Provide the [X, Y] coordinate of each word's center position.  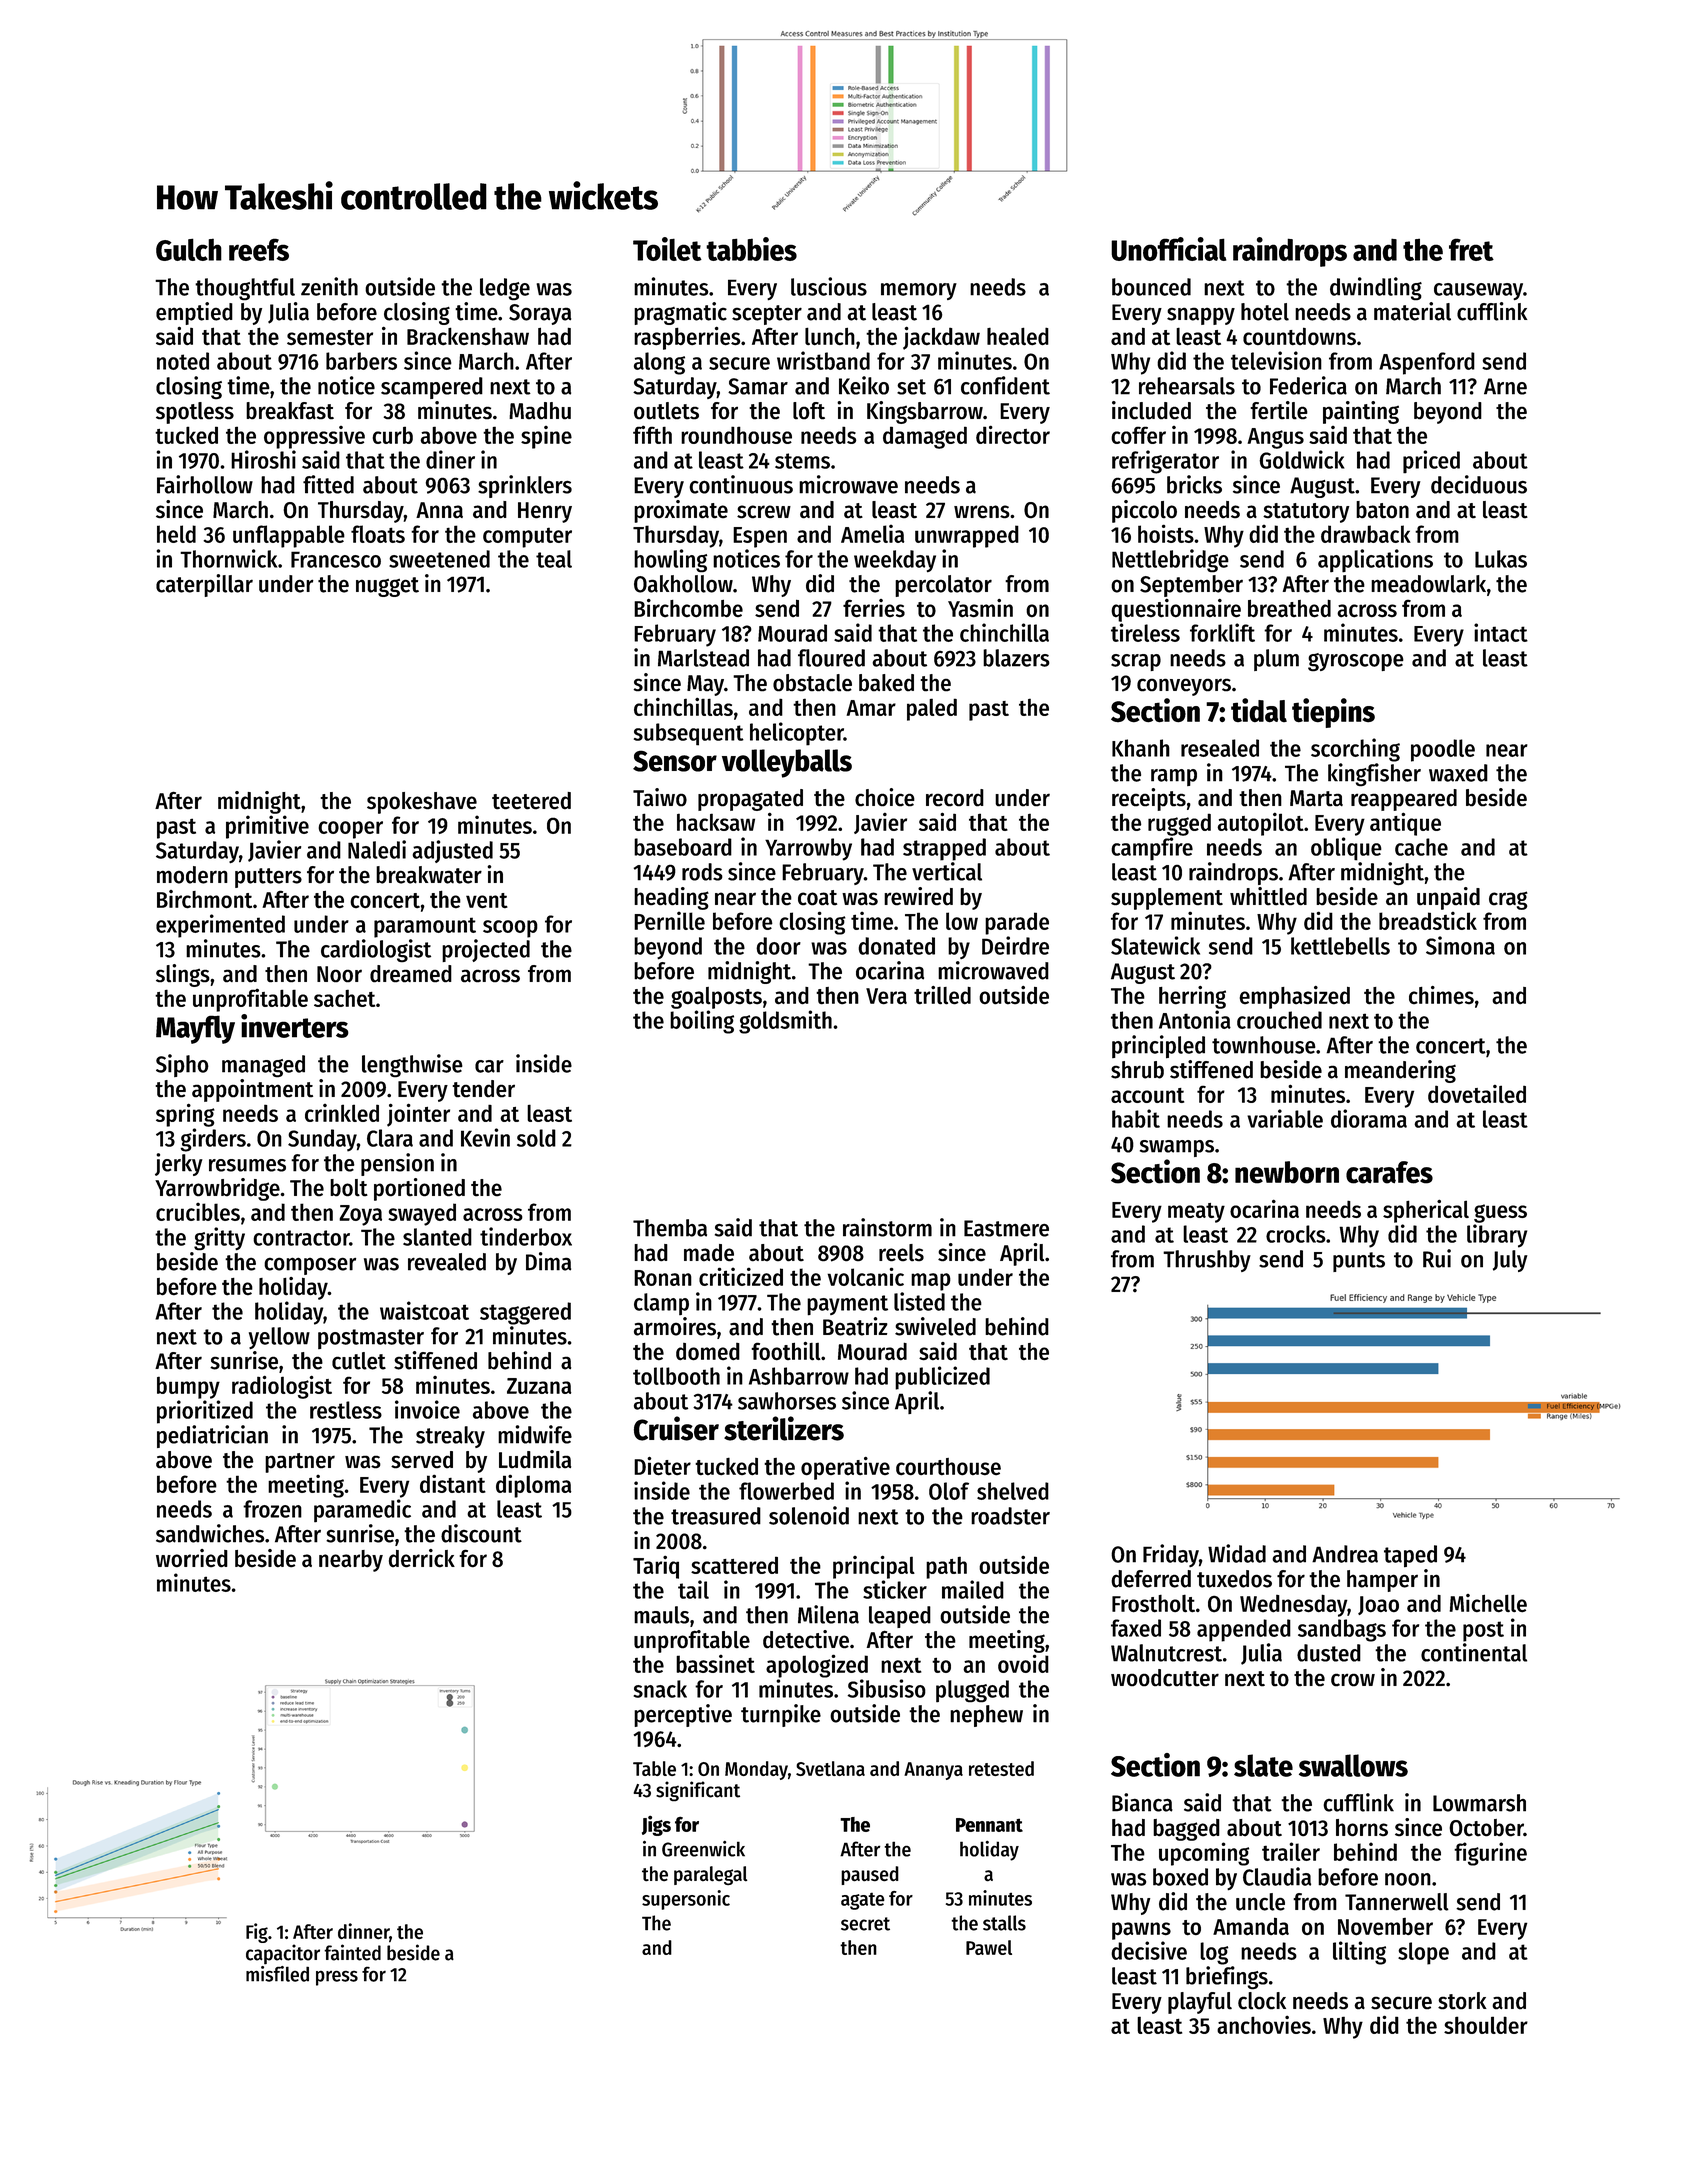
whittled [1268, 896]
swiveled [935, 1326]
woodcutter [1165, 1678]
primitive [267, 827]
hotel [1265, 312]
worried [192, 1558]
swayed [422, 1214]
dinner [363, 1931]
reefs [259, 249]
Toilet [667, 249]
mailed [973, 1589]
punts [1359, 1262]
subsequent [689, 734]
